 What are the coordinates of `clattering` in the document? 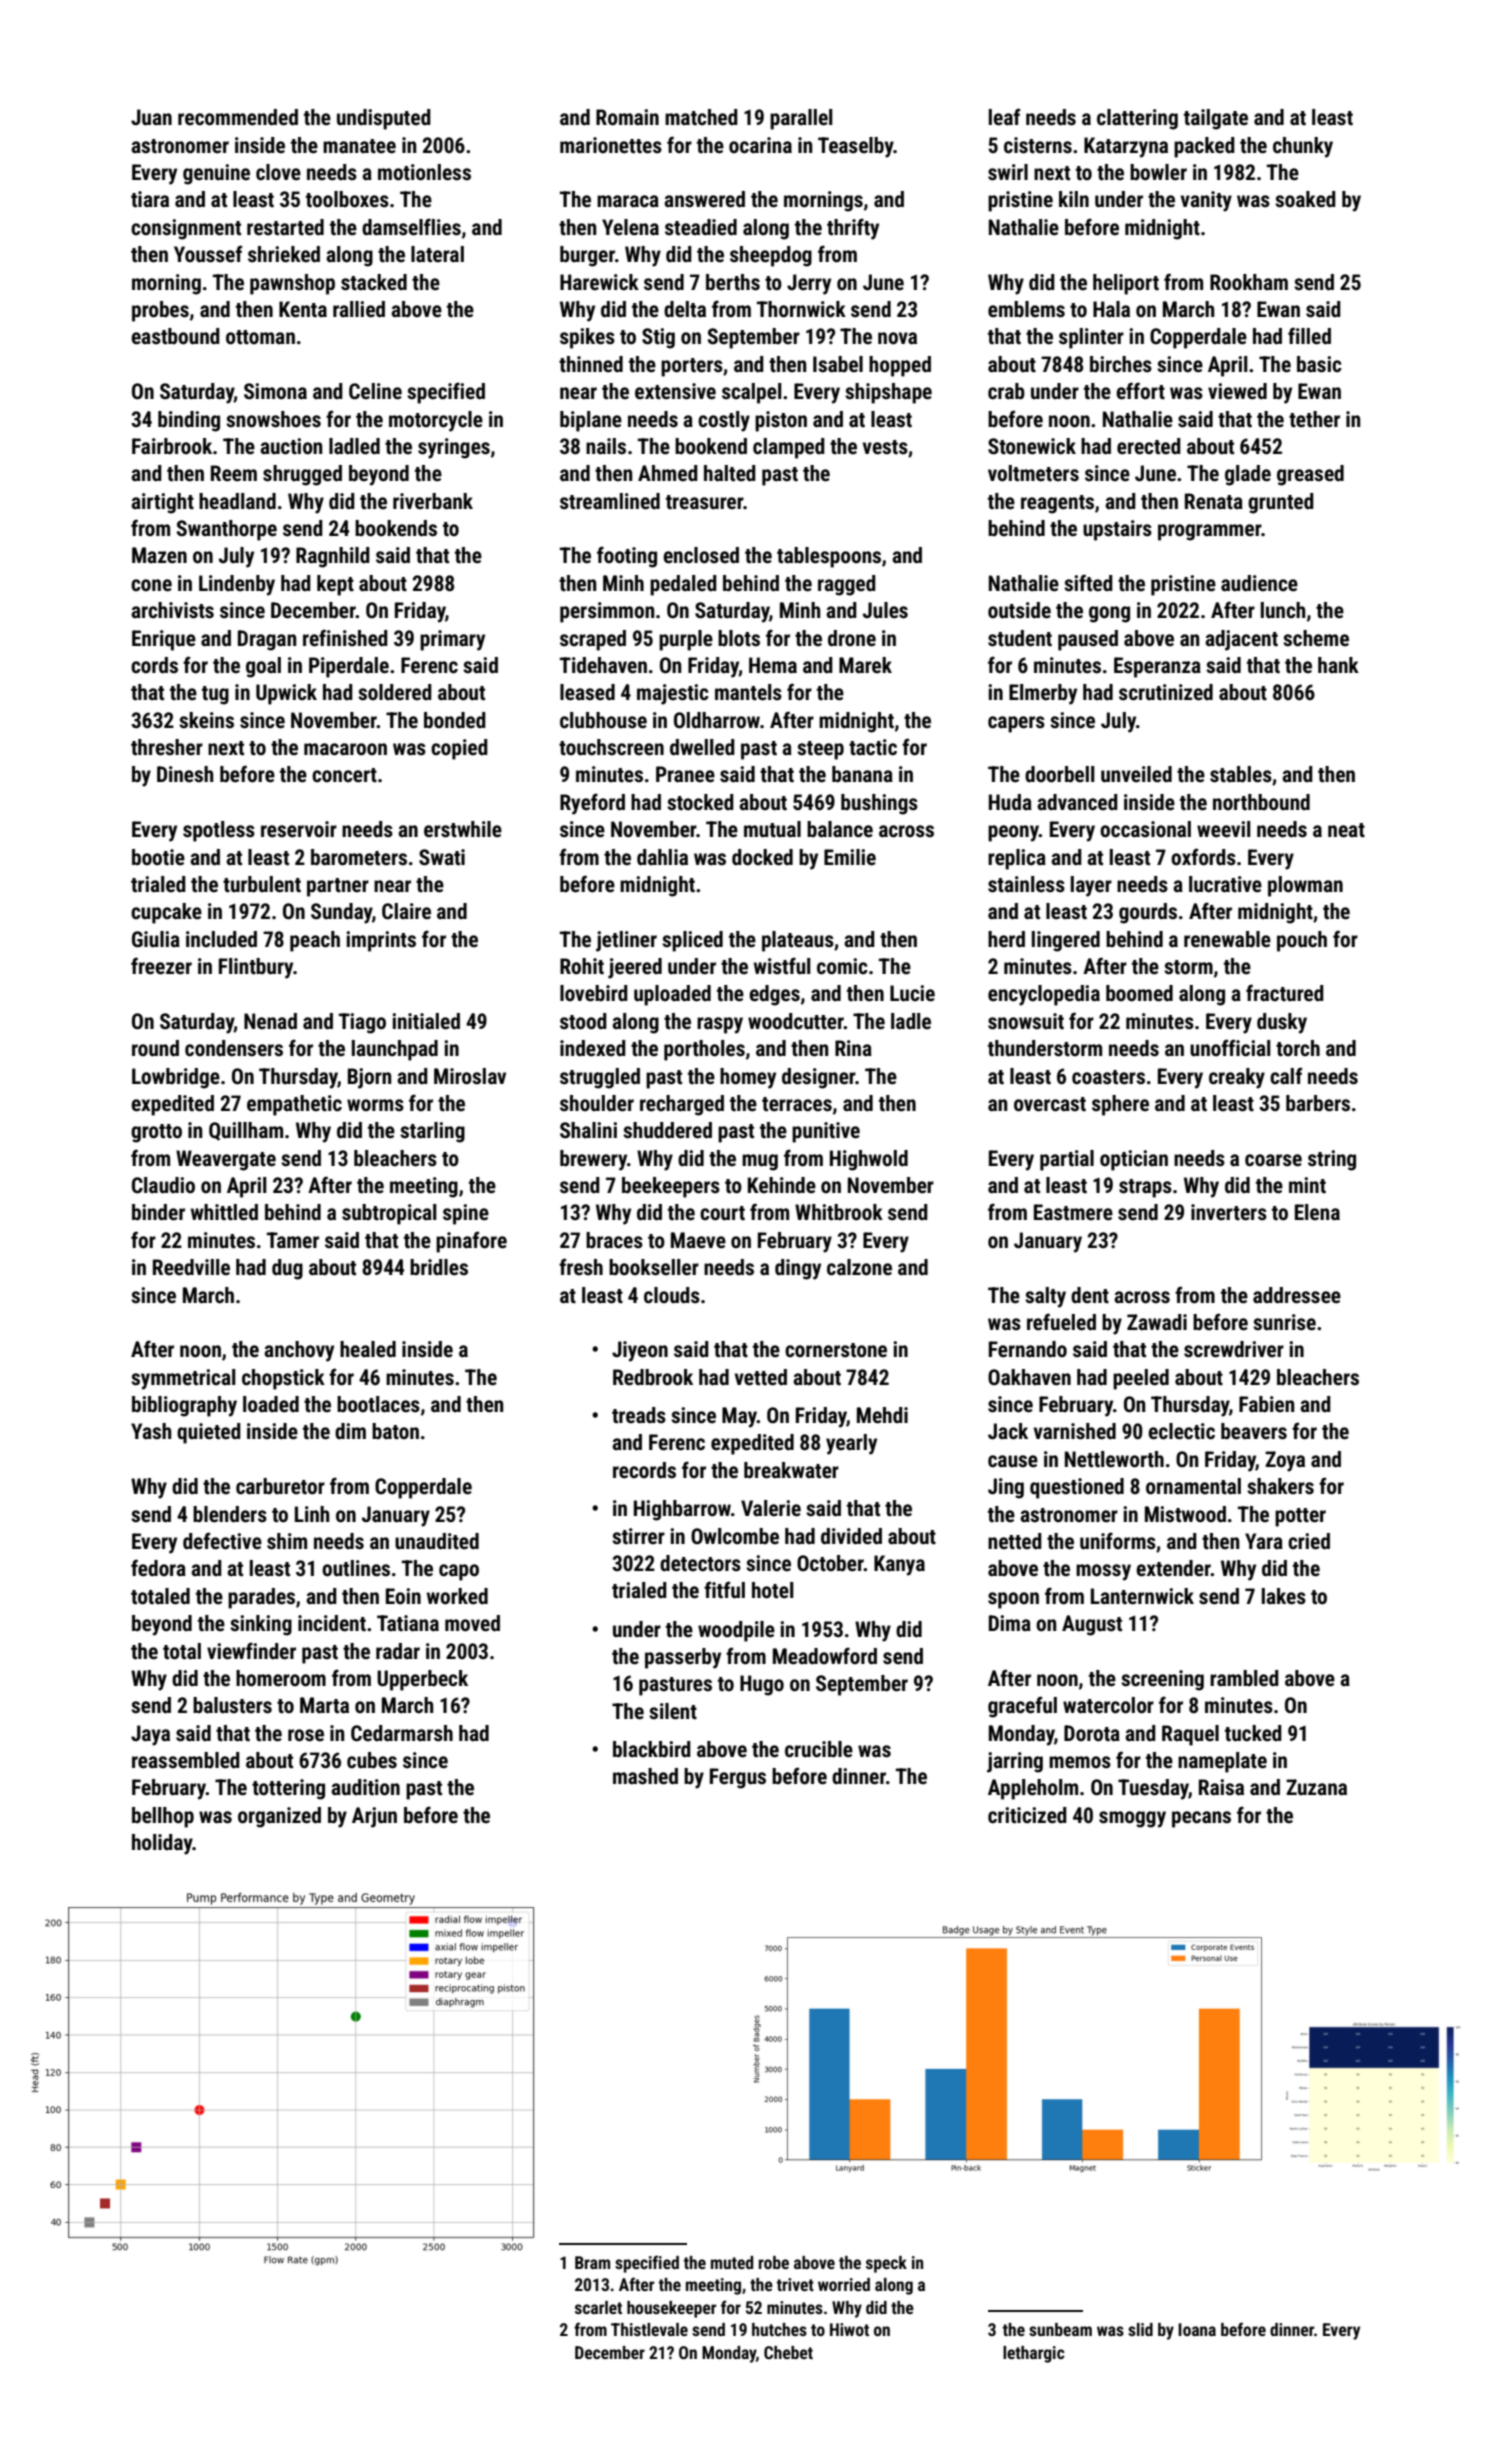 It's located at (1137, 119).
